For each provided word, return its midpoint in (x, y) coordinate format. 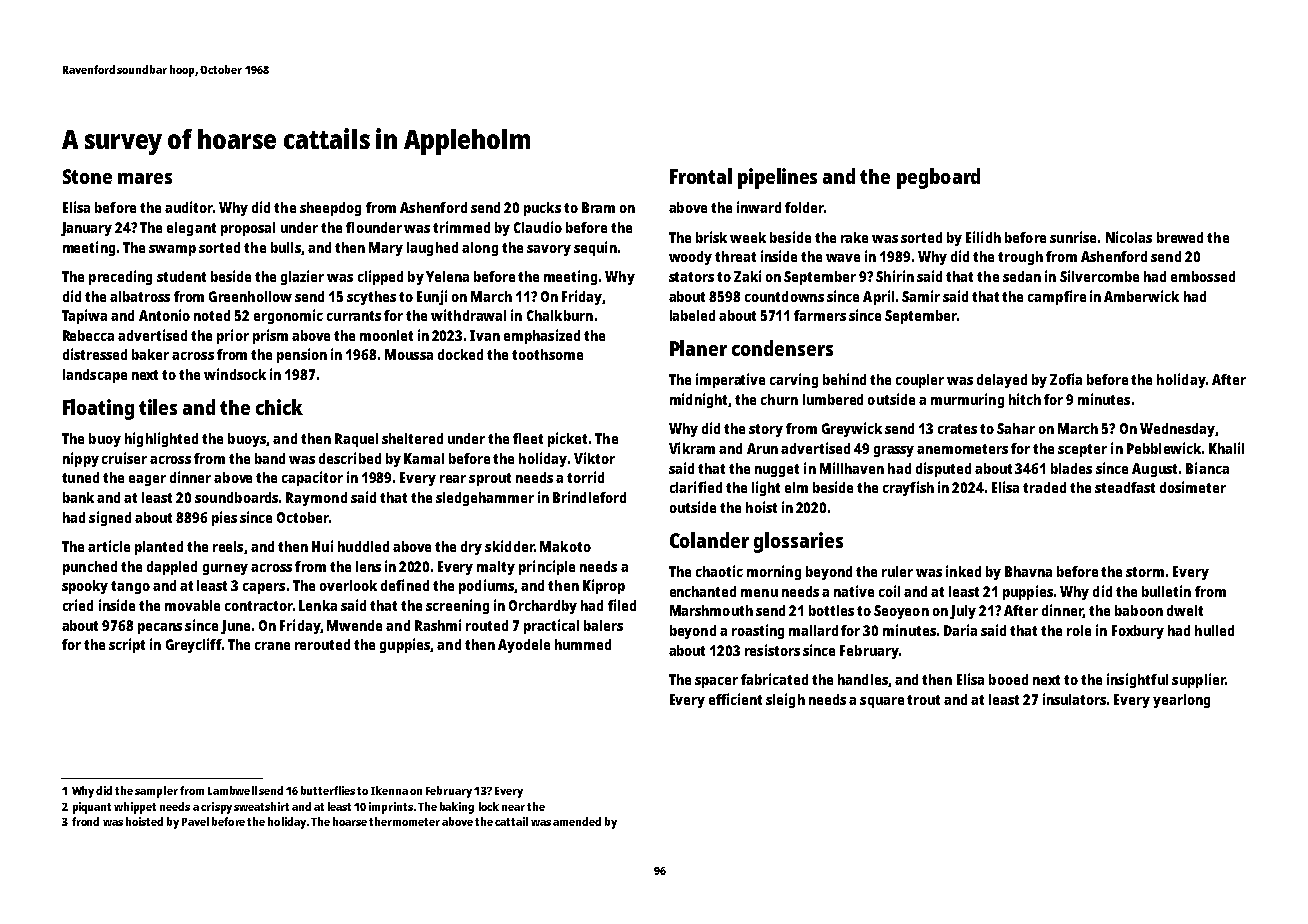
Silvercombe (1099, 276)
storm (1145, 572)
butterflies (328, 790)
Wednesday (1177, 430)
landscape (95, 376)
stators (691, 277)
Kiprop (604, 586)
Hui (322, 546)
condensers (782, 348)
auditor (189, 207)
